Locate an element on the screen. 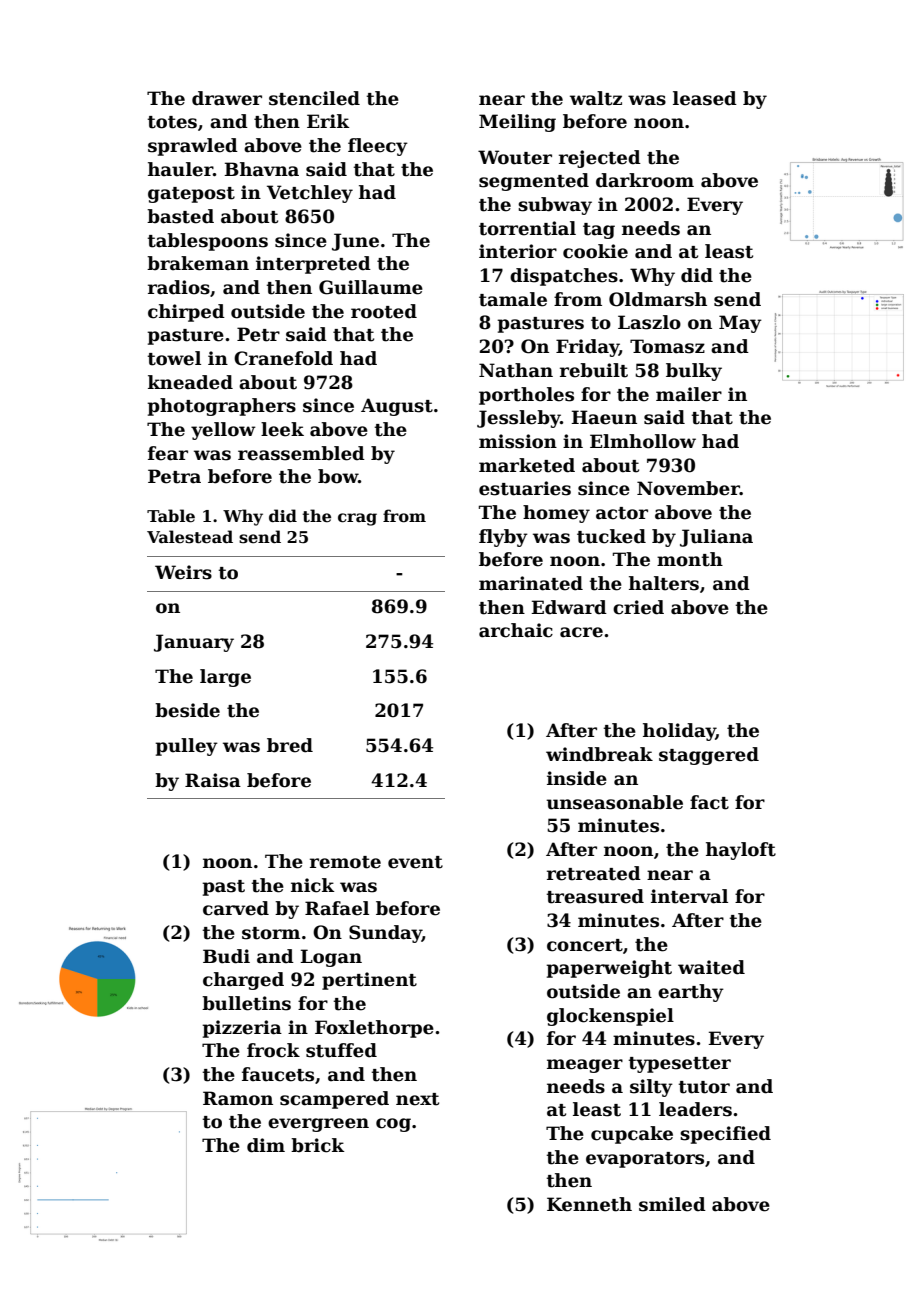  Haeun is located at coordinates (604, 417).
